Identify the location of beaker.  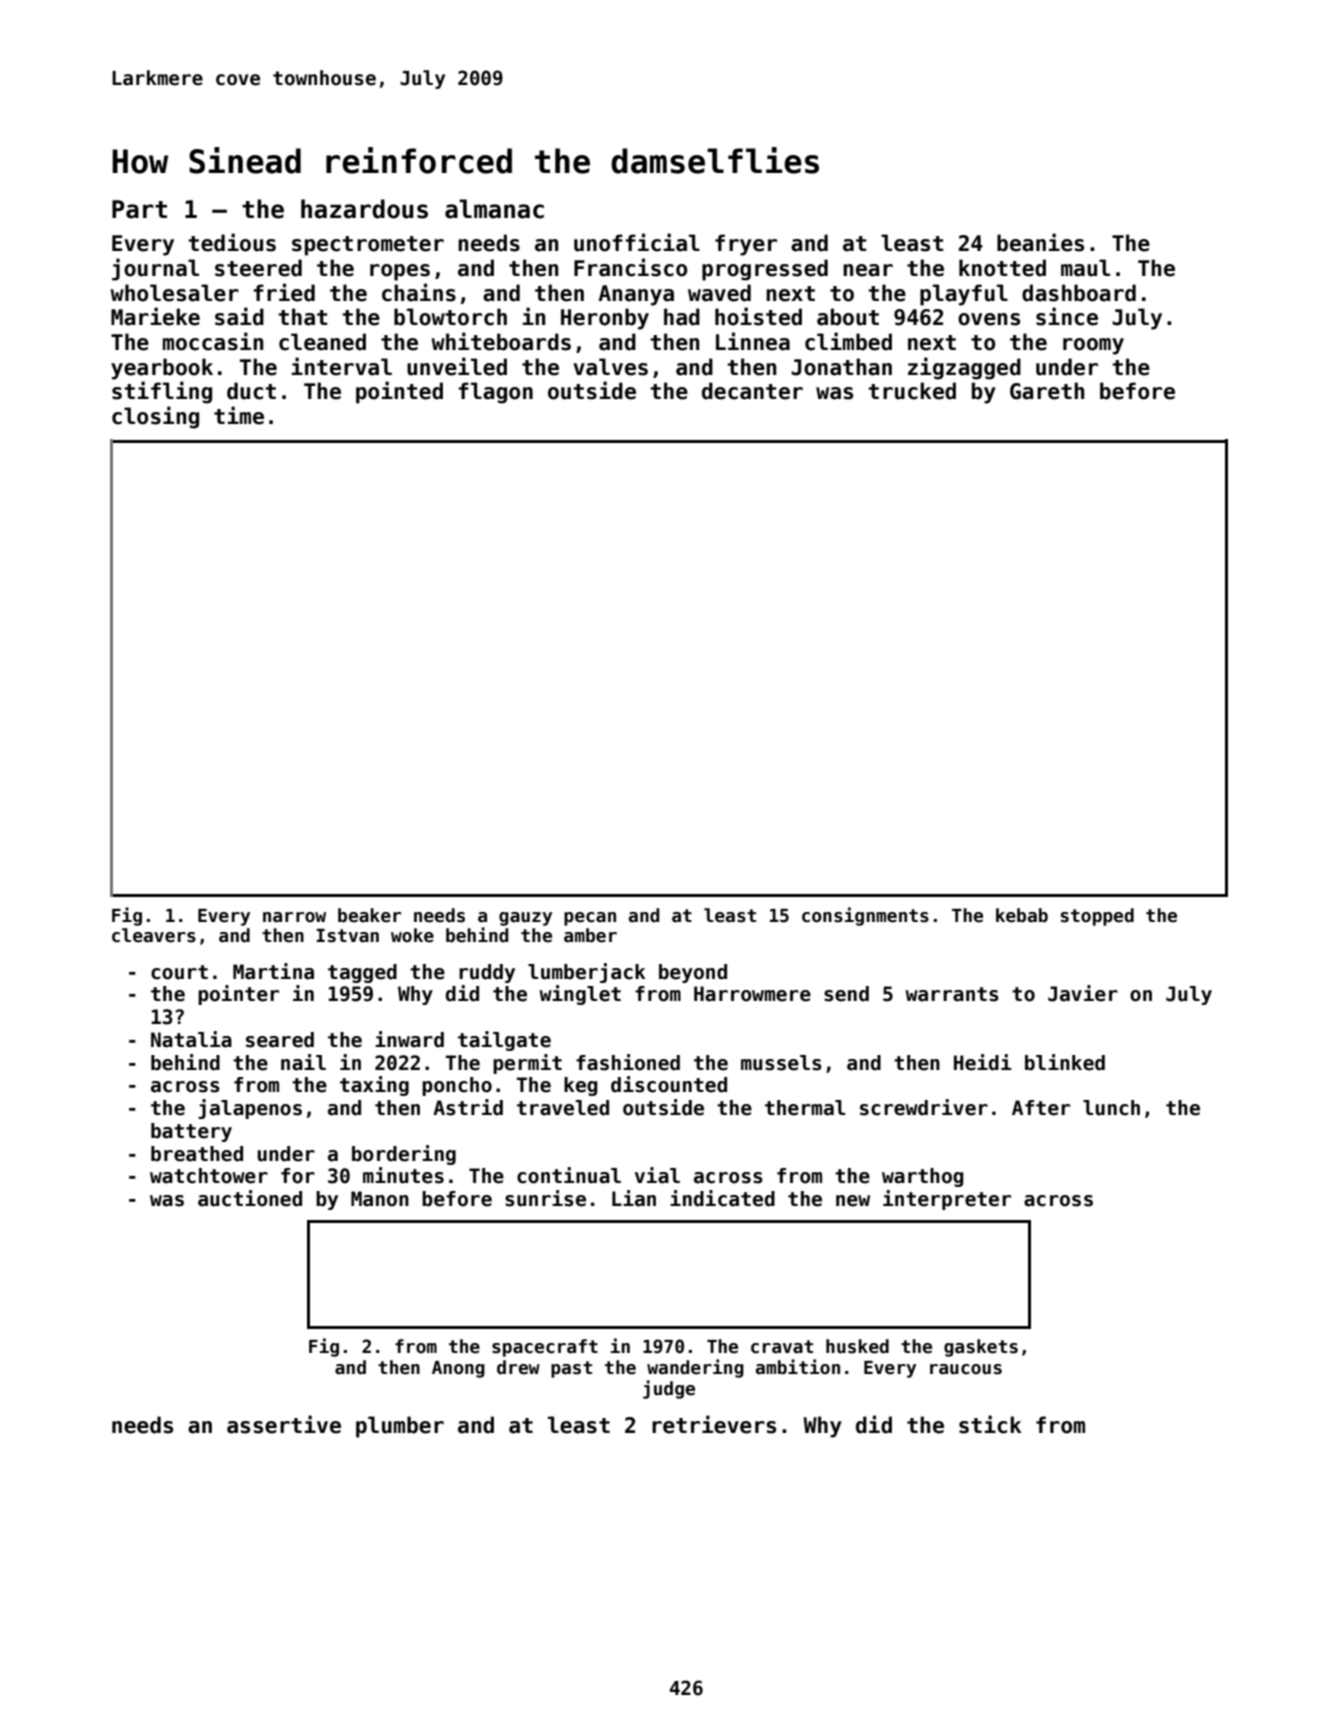
(369, 915).
